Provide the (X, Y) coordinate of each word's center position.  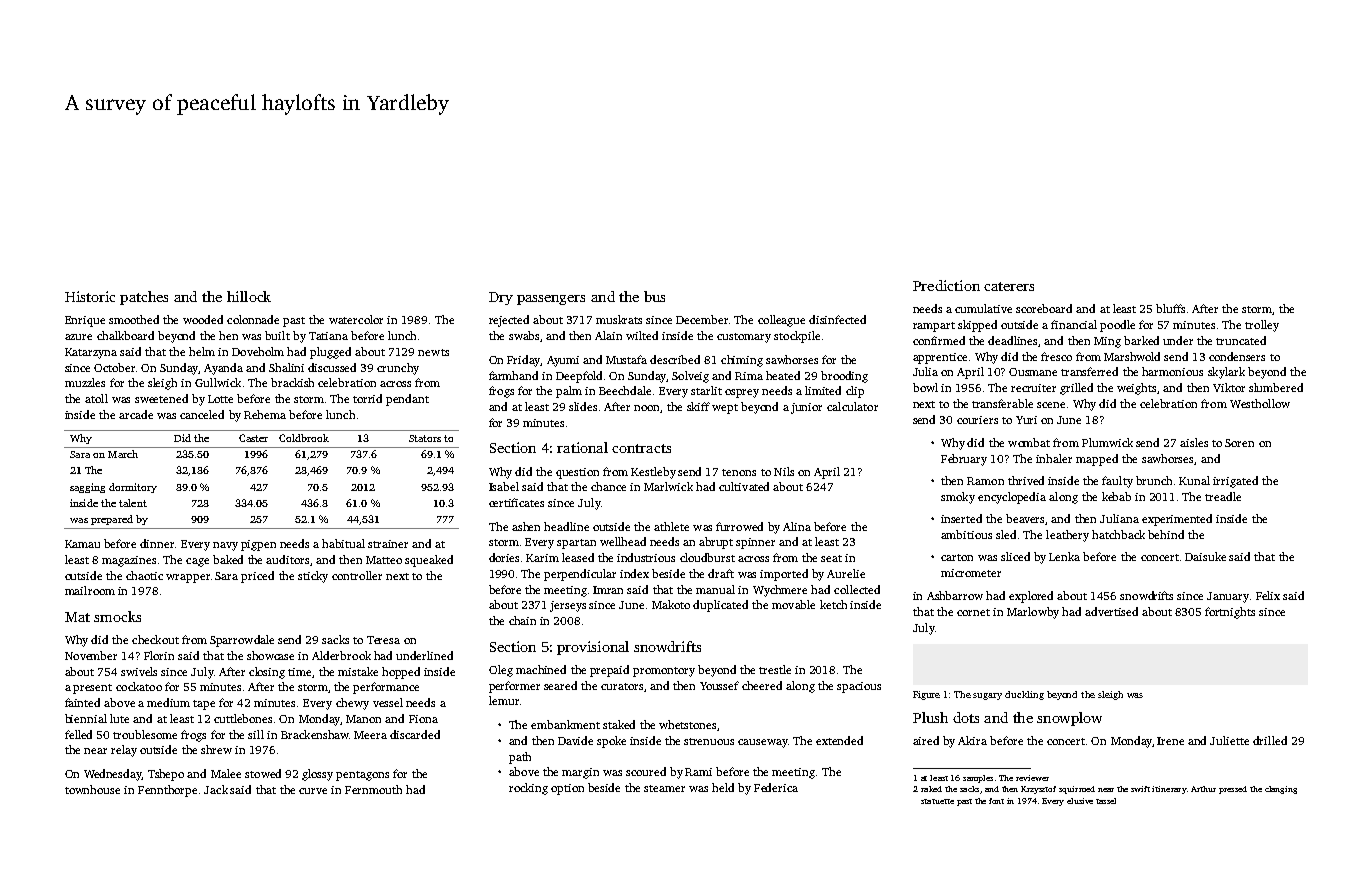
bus (654, 296)
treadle (1223, 496)
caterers (1009, 286)
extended (839, 740)
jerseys (568, 606)
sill (256, 734)
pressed (1233, 790)
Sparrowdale (242, 641)
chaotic (144, 575)
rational (582, 447)
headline (566, 526)
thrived (1026, 480)
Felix (1268, 595)
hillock (249, 296)
